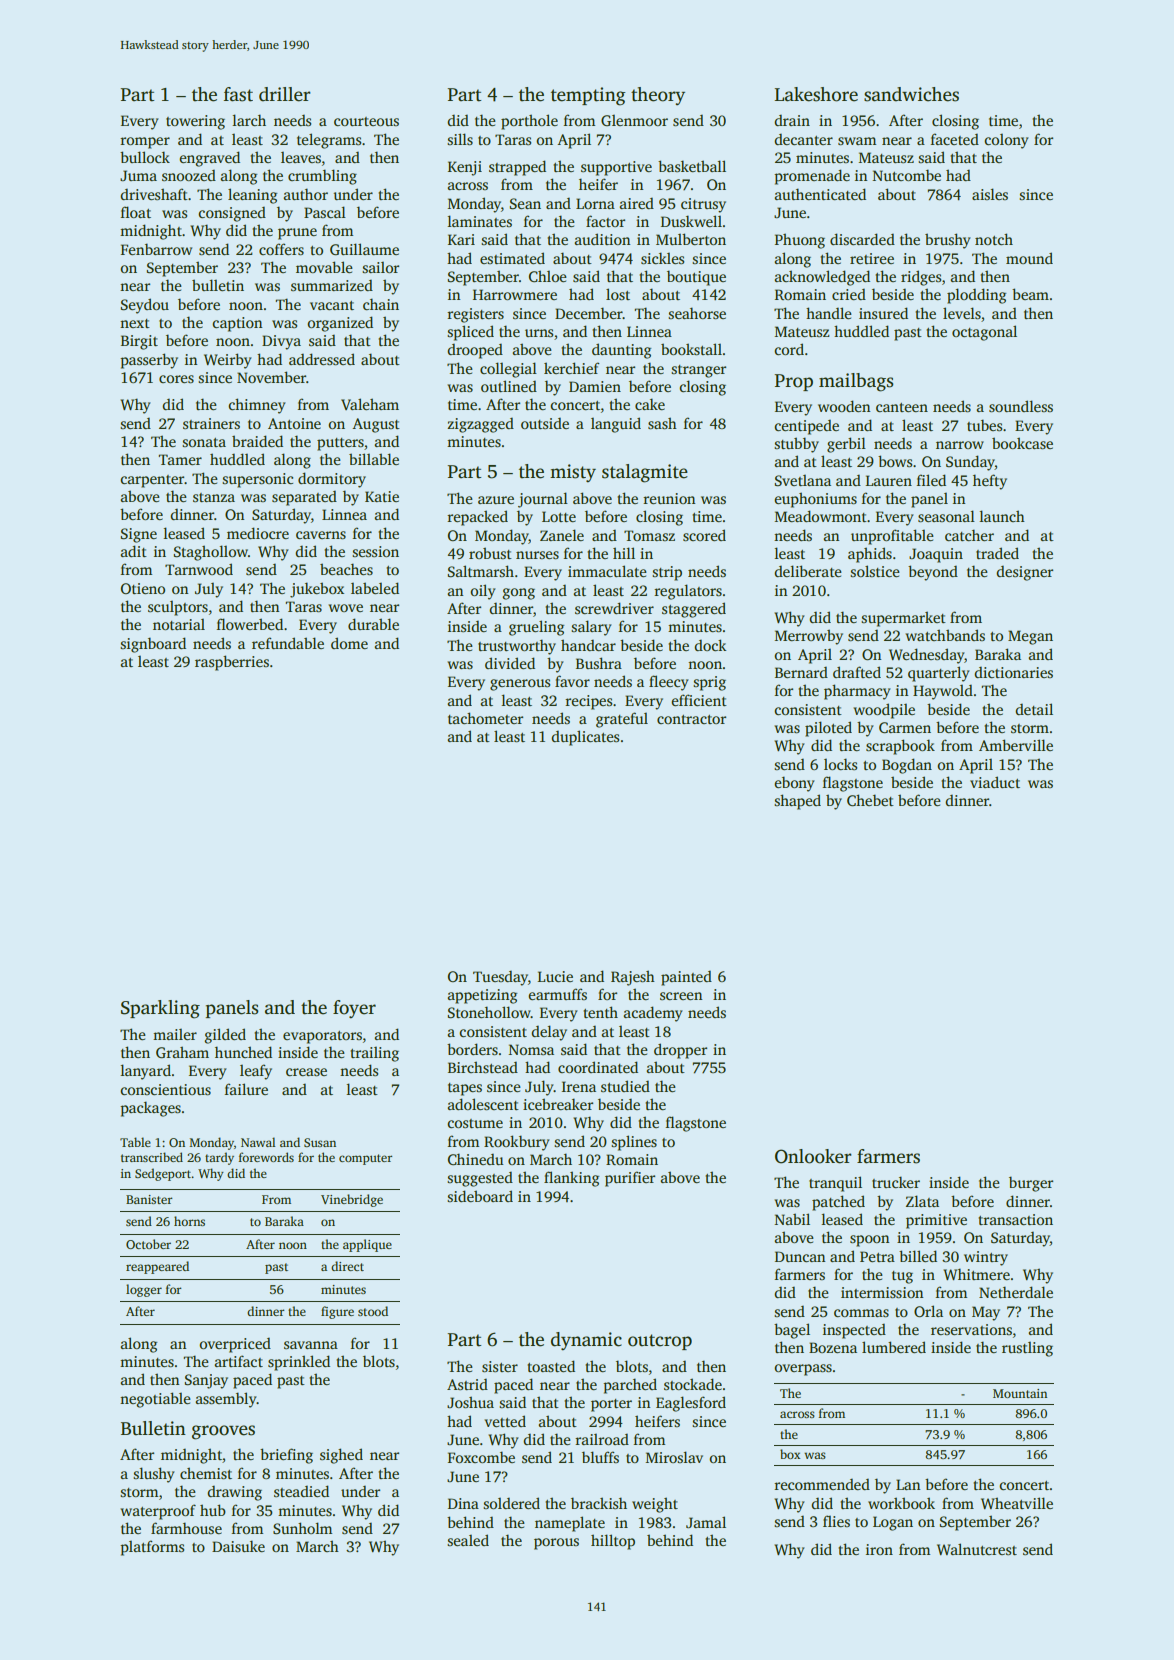 The image size is (1174, 1660). What do you see at coordinates (460, 139) in the page?
I see `sills` at bounding box center [460, 139].
